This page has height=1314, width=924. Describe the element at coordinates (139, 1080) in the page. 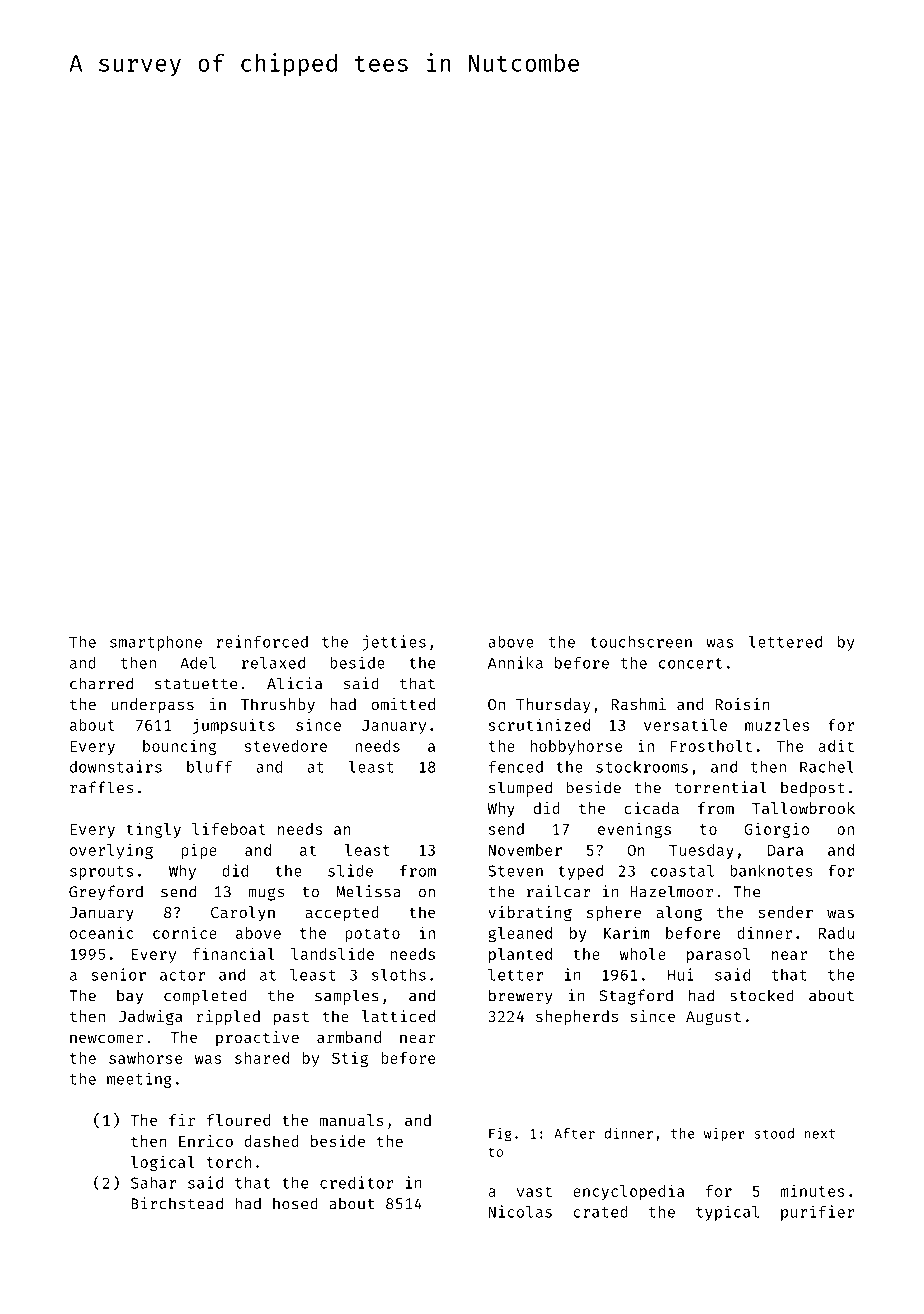

I see `meeting` at that location.
